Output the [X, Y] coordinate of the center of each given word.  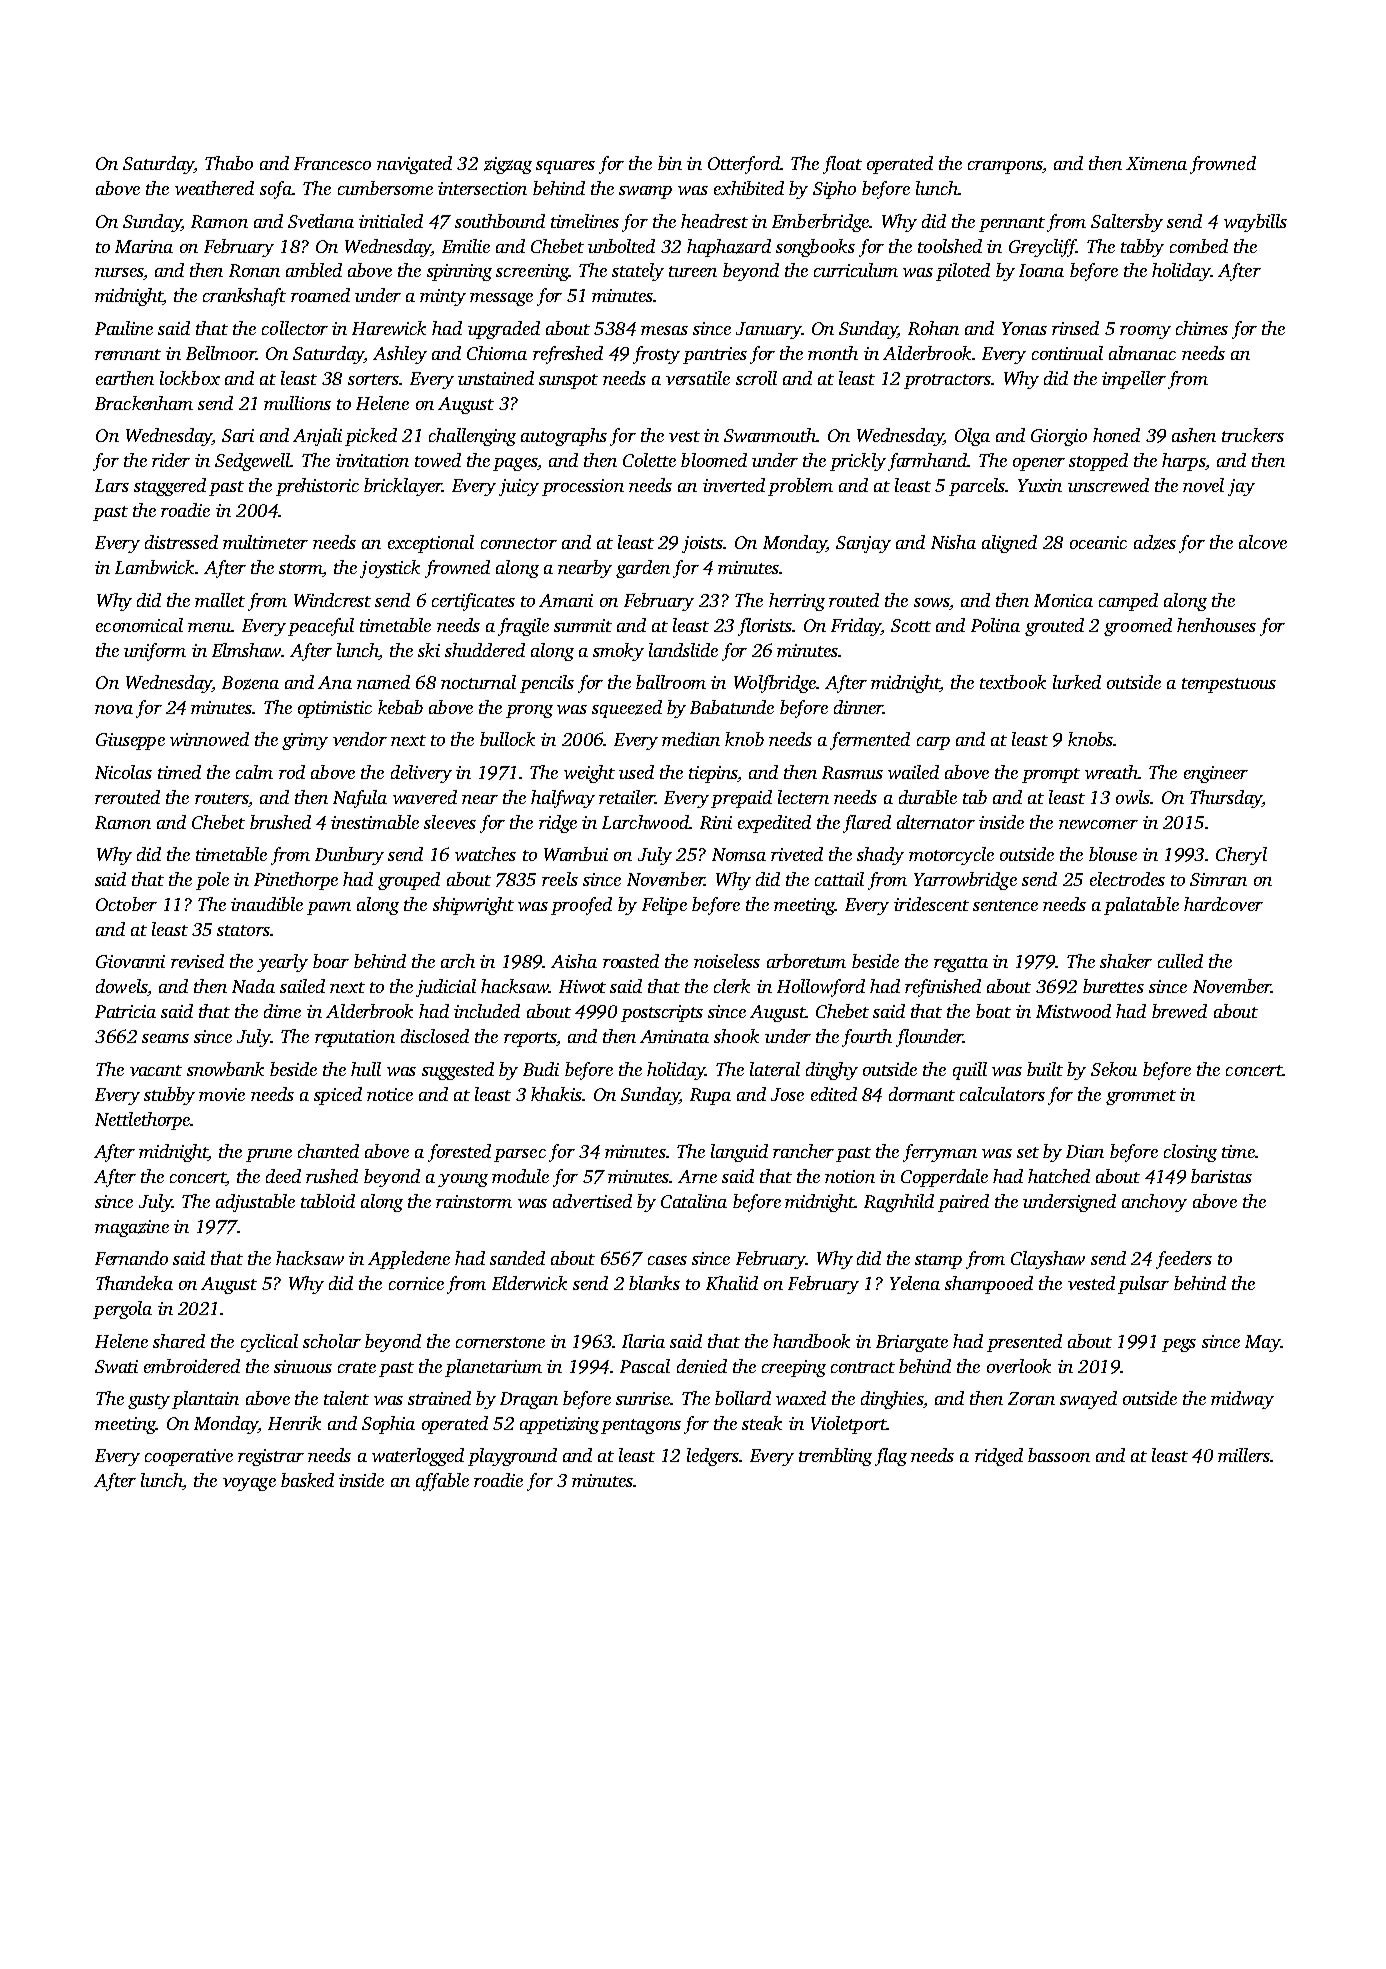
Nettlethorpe [142, 1121]
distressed [181, 542]
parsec [520, 1155]
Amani [566, 600]
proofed [581, 906]
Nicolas [123, 772]
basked [307, 1480]
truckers [1253, 435]
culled [1180, 961]
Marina [144, 246]
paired [963, 1203]
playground [512, 1457]
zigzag [508, 165]
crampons [1005, 167]
